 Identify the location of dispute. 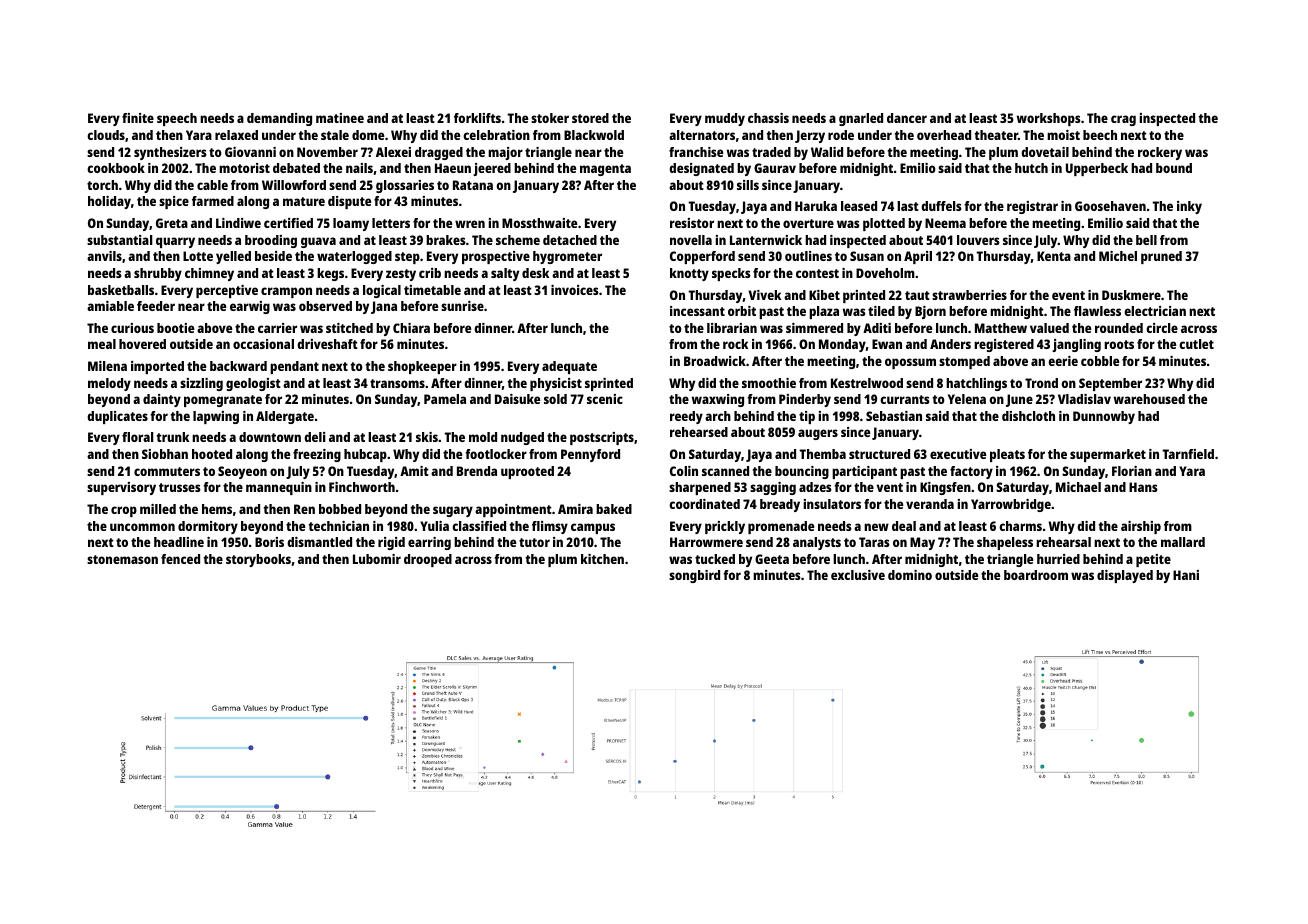
(349, 202).
